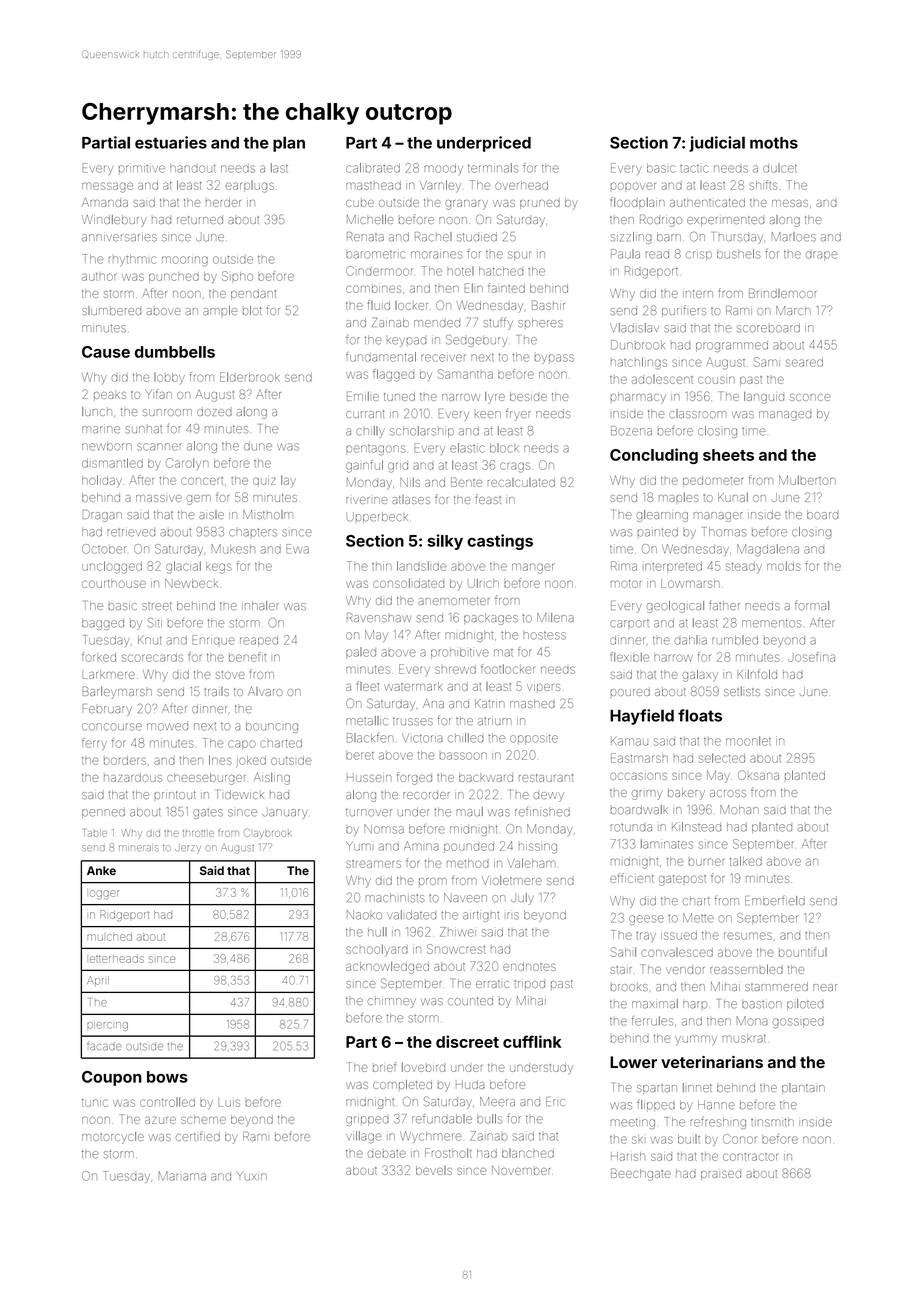 This screenshot has width=924, height=1308. What do you see at coordinates (112, 727) in the screenshot?
I see `concourse` at bounding box center [112, 727].
